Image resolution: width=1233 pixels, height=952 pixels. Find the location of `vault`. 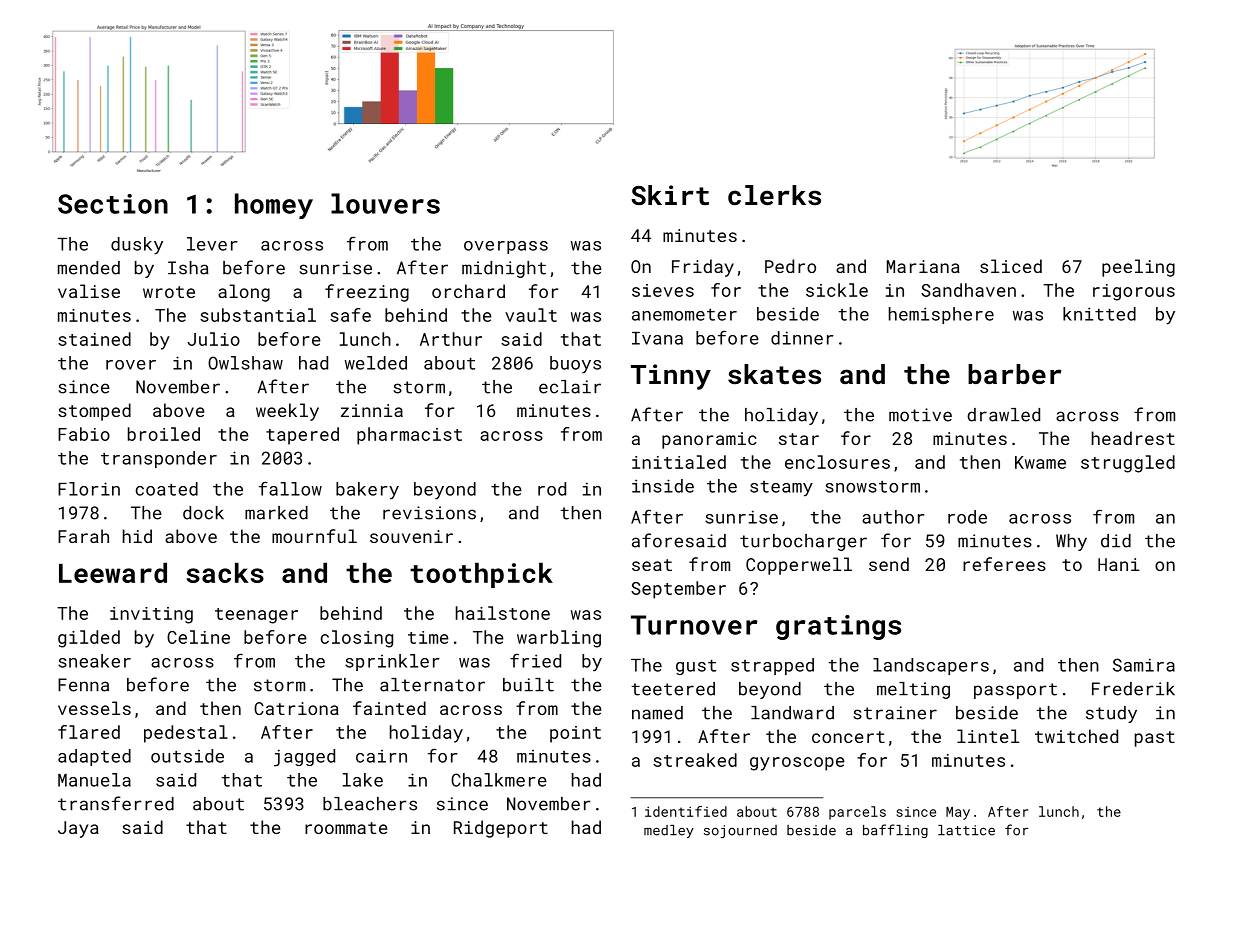

vault is located at coordinates (531, 315).
